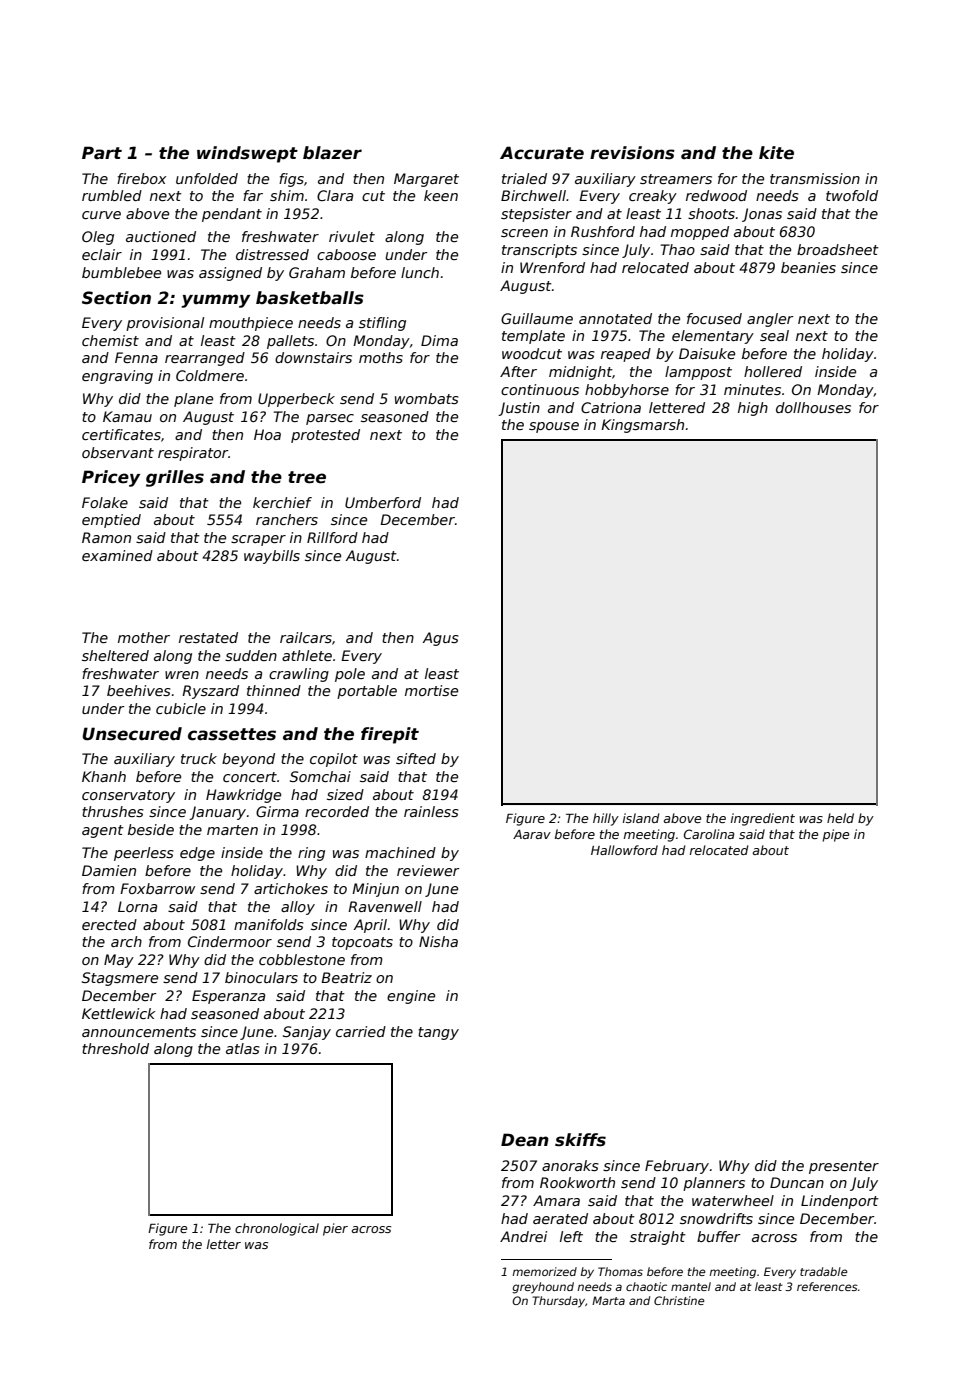 This screenshot has width=960, height=1390. Describe the element at coordinates (267, 434) in the screenshot. I see `Hoa` at that location.
